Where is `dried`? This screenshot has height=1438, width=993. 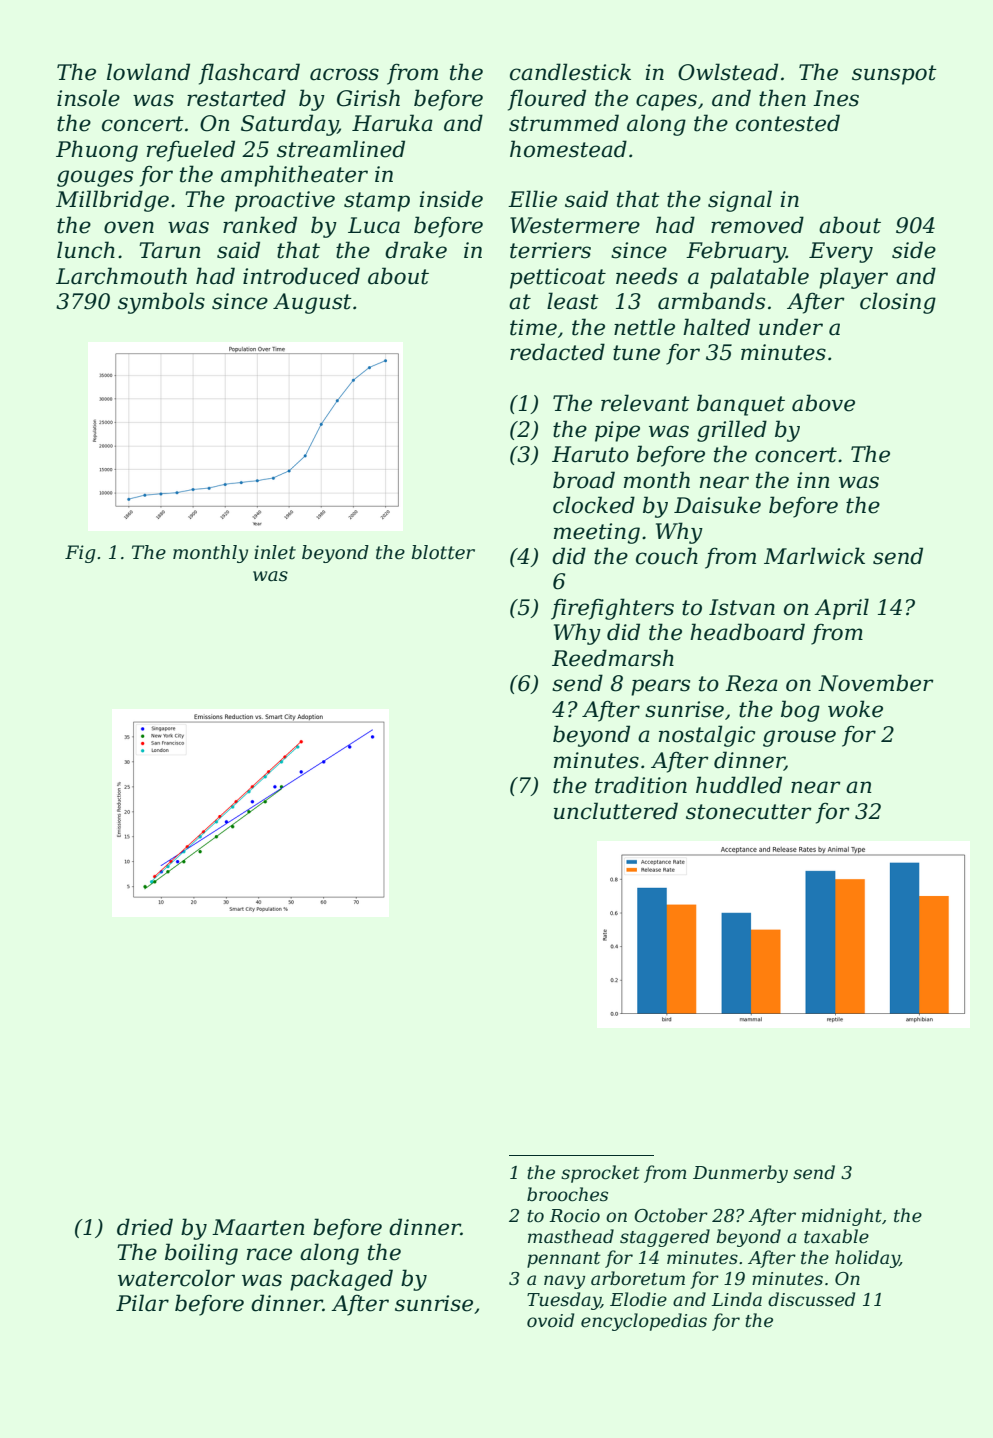 dried is located at coordinates (145, 1227).
